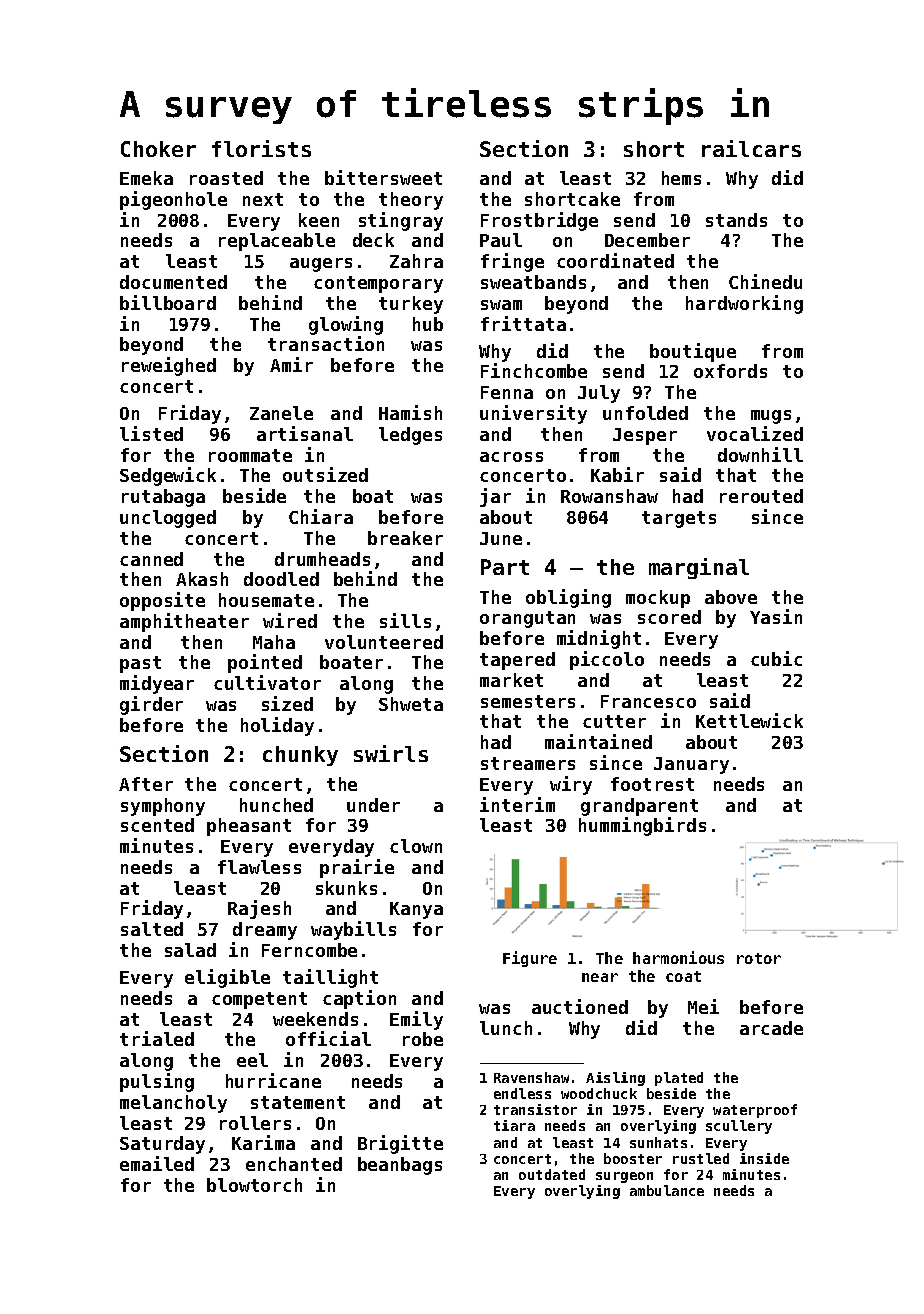 The width and height of the screenshot is (924, 1314). Describe the element at coordinates (751, 148) in the screenshot. I see `railcars` at that location.
